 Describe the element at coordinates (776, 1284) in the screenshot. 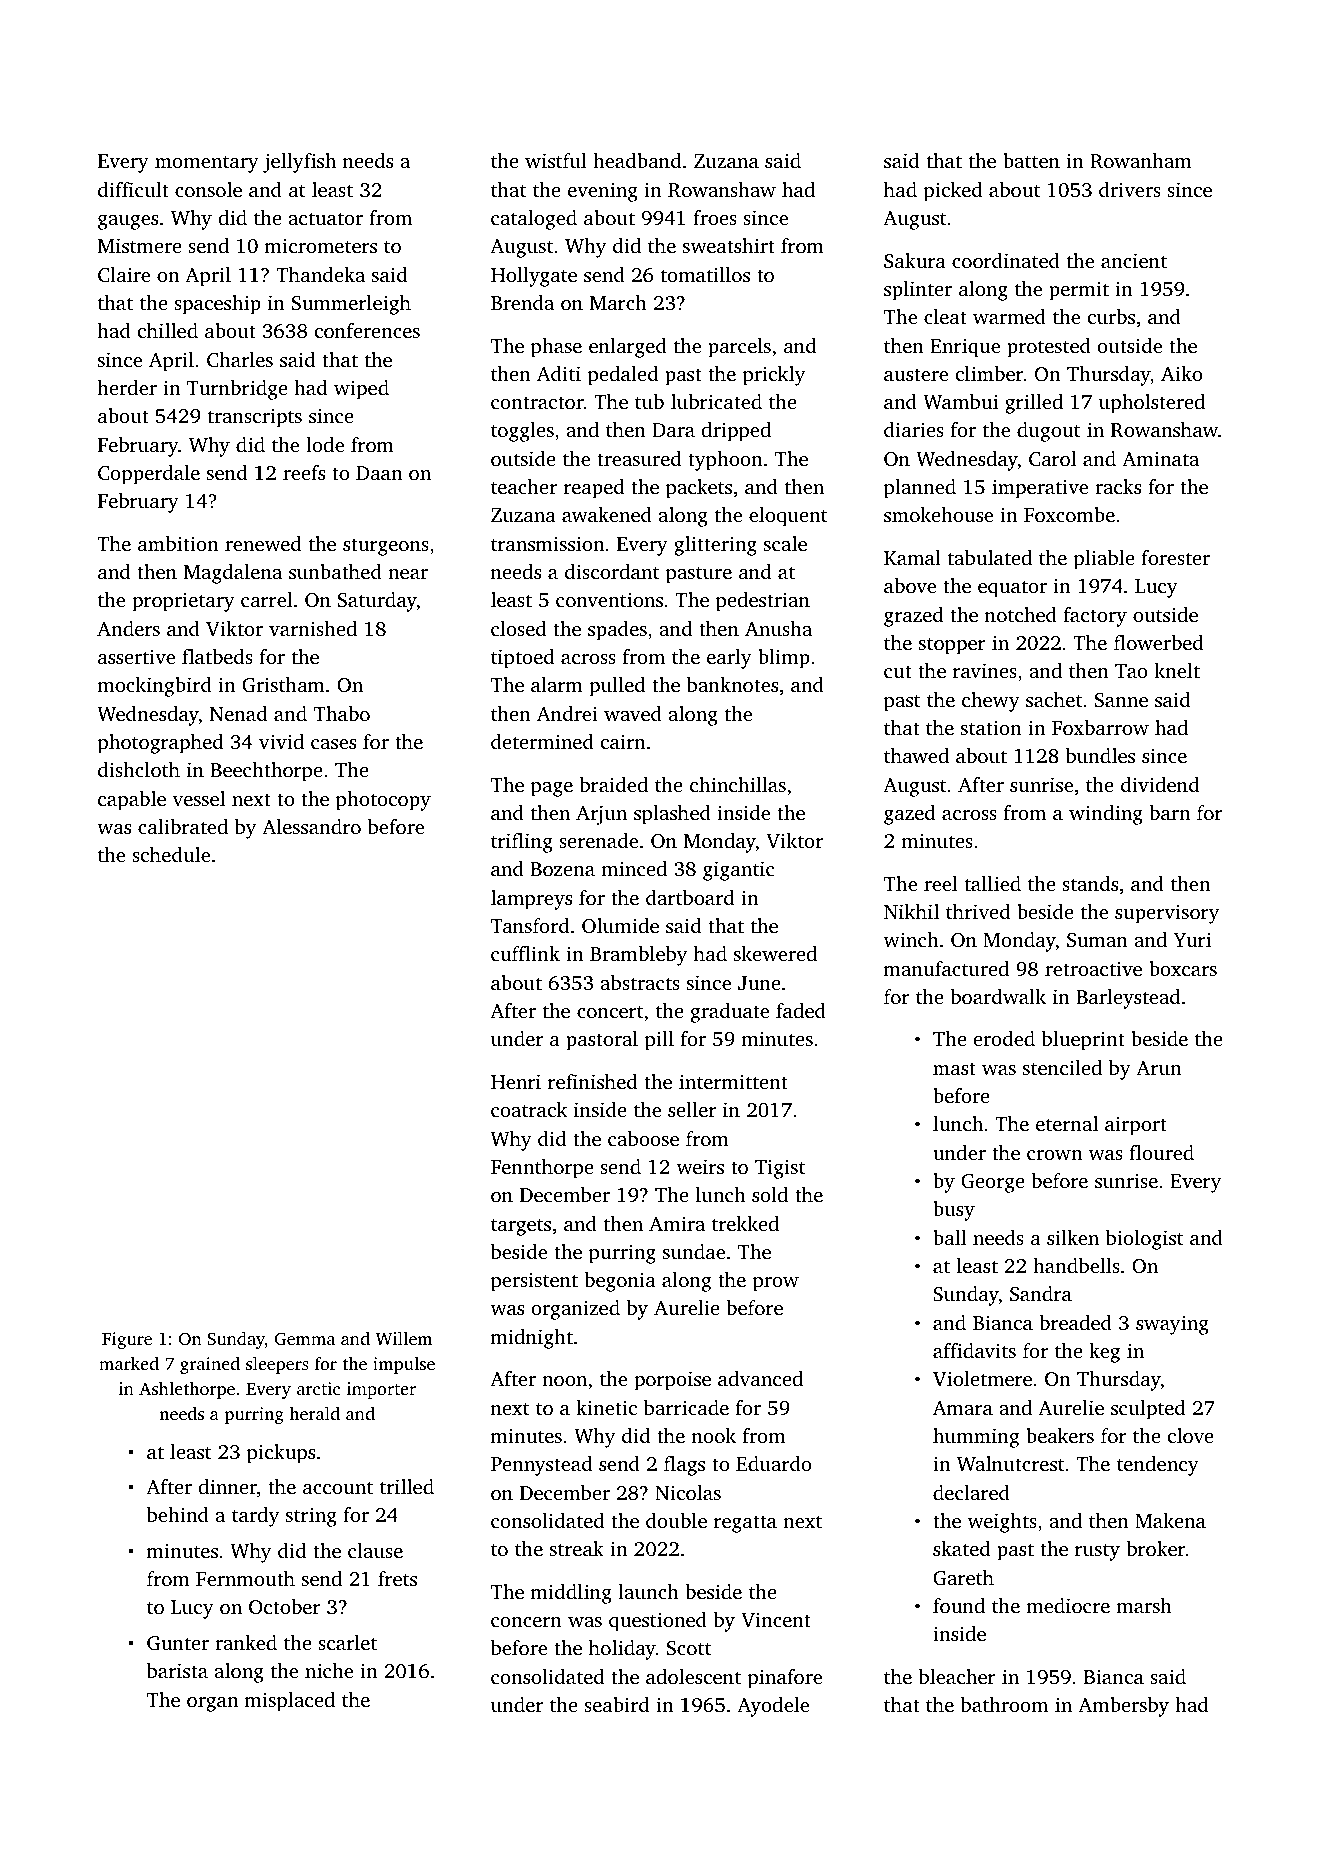

I see `prow` at that location.
